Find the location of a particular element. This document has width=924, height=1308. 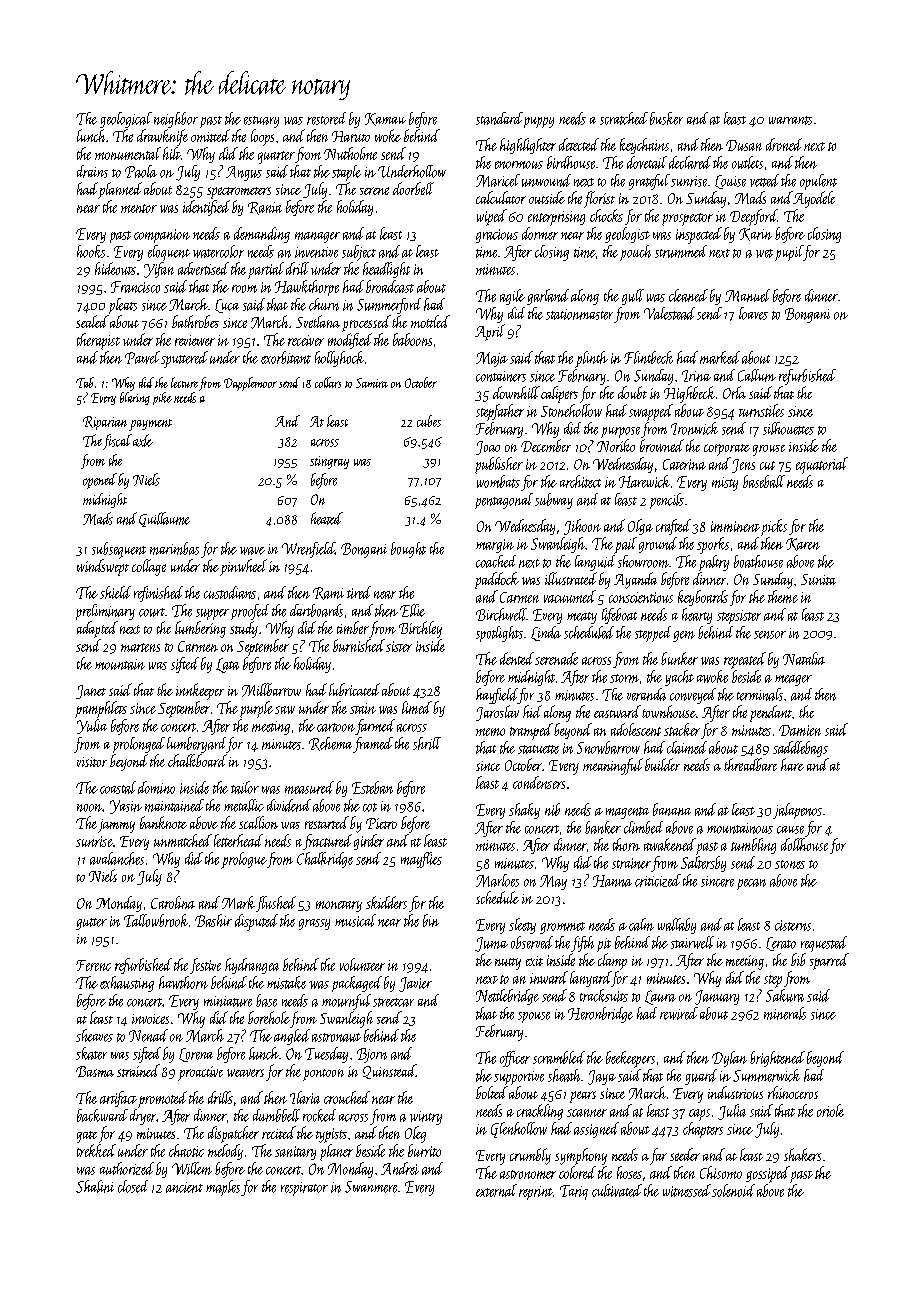

closed is located at coordinates (133, 1186).
